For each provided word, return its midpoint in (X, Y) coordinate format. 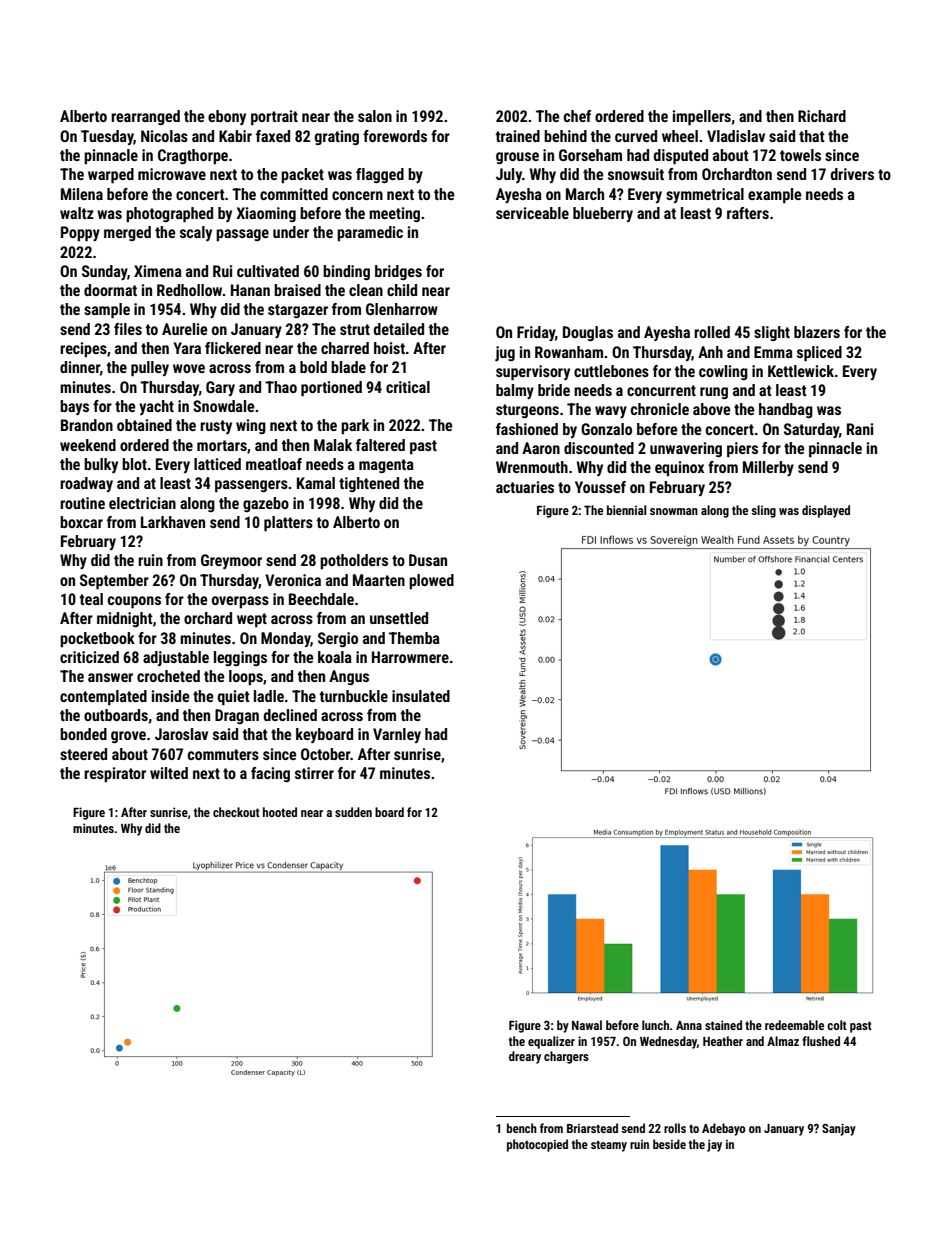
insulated (421, 696)
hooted (280, 812)
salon (375, 116)
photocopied (537, 1145)
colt (837, 1025)
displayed (826, 511)
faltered (380, 445)
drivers (852, 174)
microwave (172, 174)
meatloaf (274, 464)
